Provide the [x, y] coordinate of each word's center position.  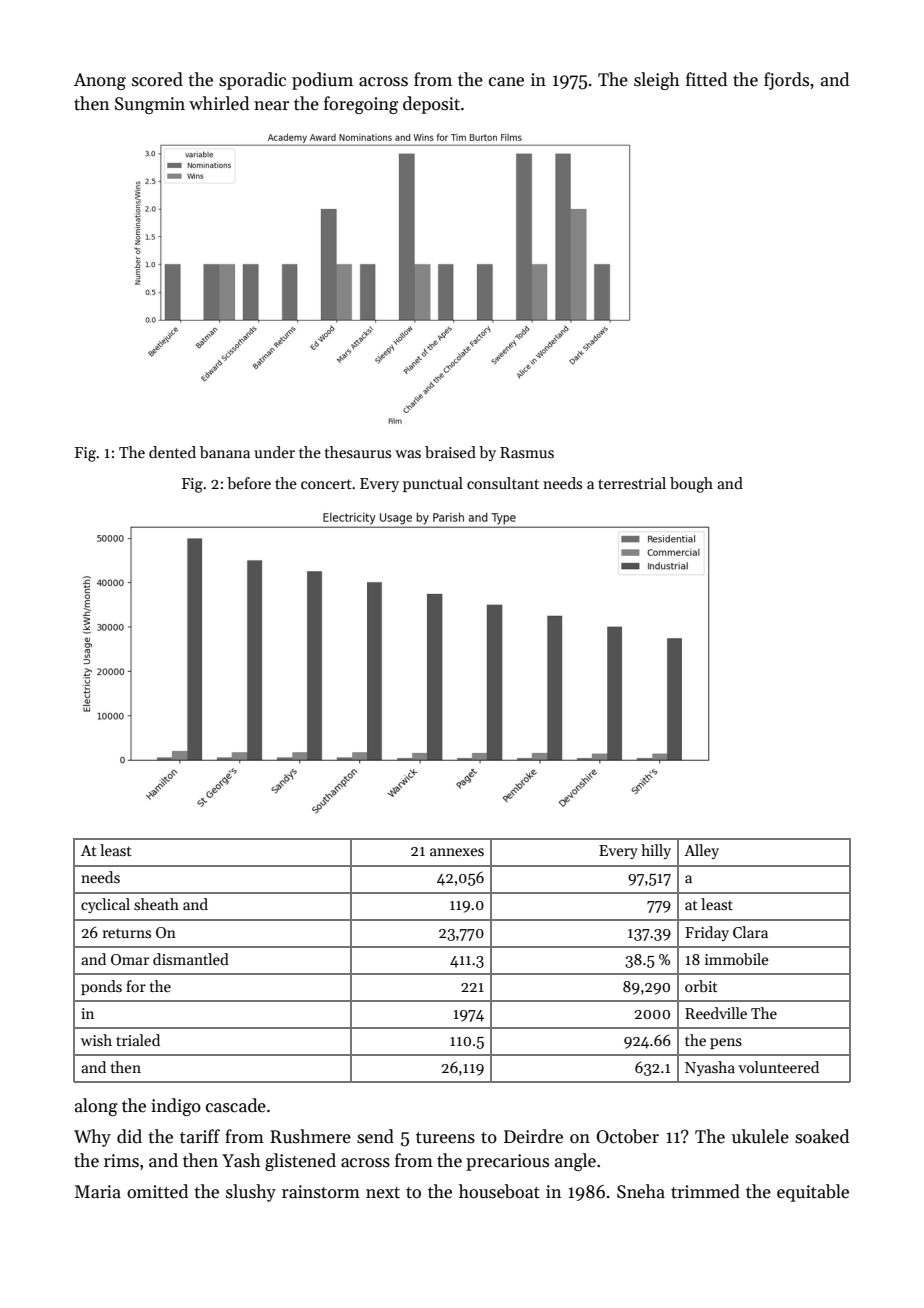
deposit [431, 105]
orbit [701, 986]
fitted [706, 79]
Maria [98, 1192]
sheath [156, 904]
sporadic [252, 81]
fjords [786, 81]
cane [506, 82]
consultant [503, 483]
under [274, 452]
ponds [101, 987]
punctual [433, 484]
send [375, 1136]
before [249, 483]
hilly [656, 851]
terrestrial [632, 483]
